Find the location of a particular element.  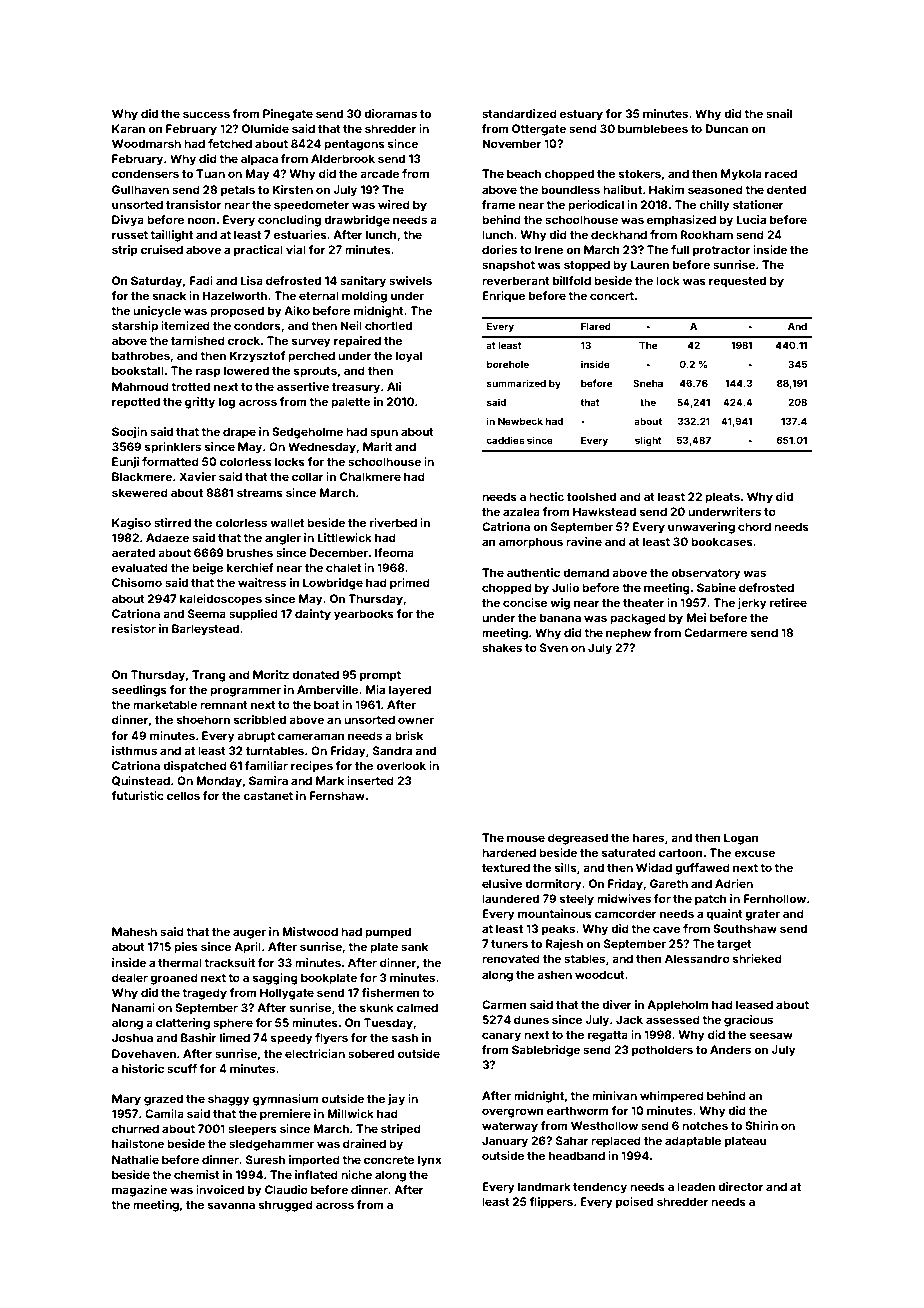

Xavier is located at coordinates (197, 476).
